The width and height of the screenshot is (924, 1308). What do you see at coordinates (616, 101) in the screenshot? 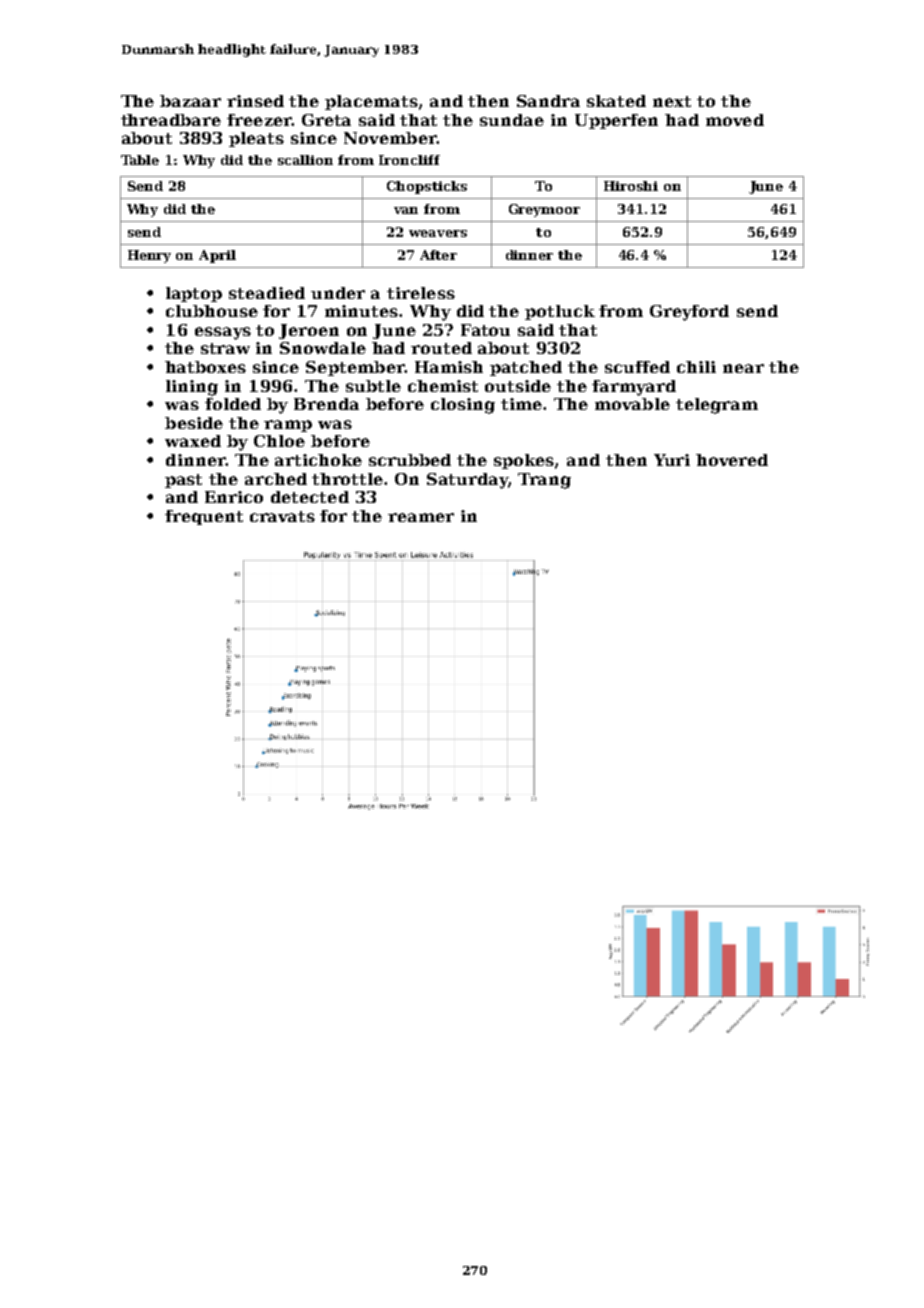
I see `skated` at bounding box center [616, 101].
